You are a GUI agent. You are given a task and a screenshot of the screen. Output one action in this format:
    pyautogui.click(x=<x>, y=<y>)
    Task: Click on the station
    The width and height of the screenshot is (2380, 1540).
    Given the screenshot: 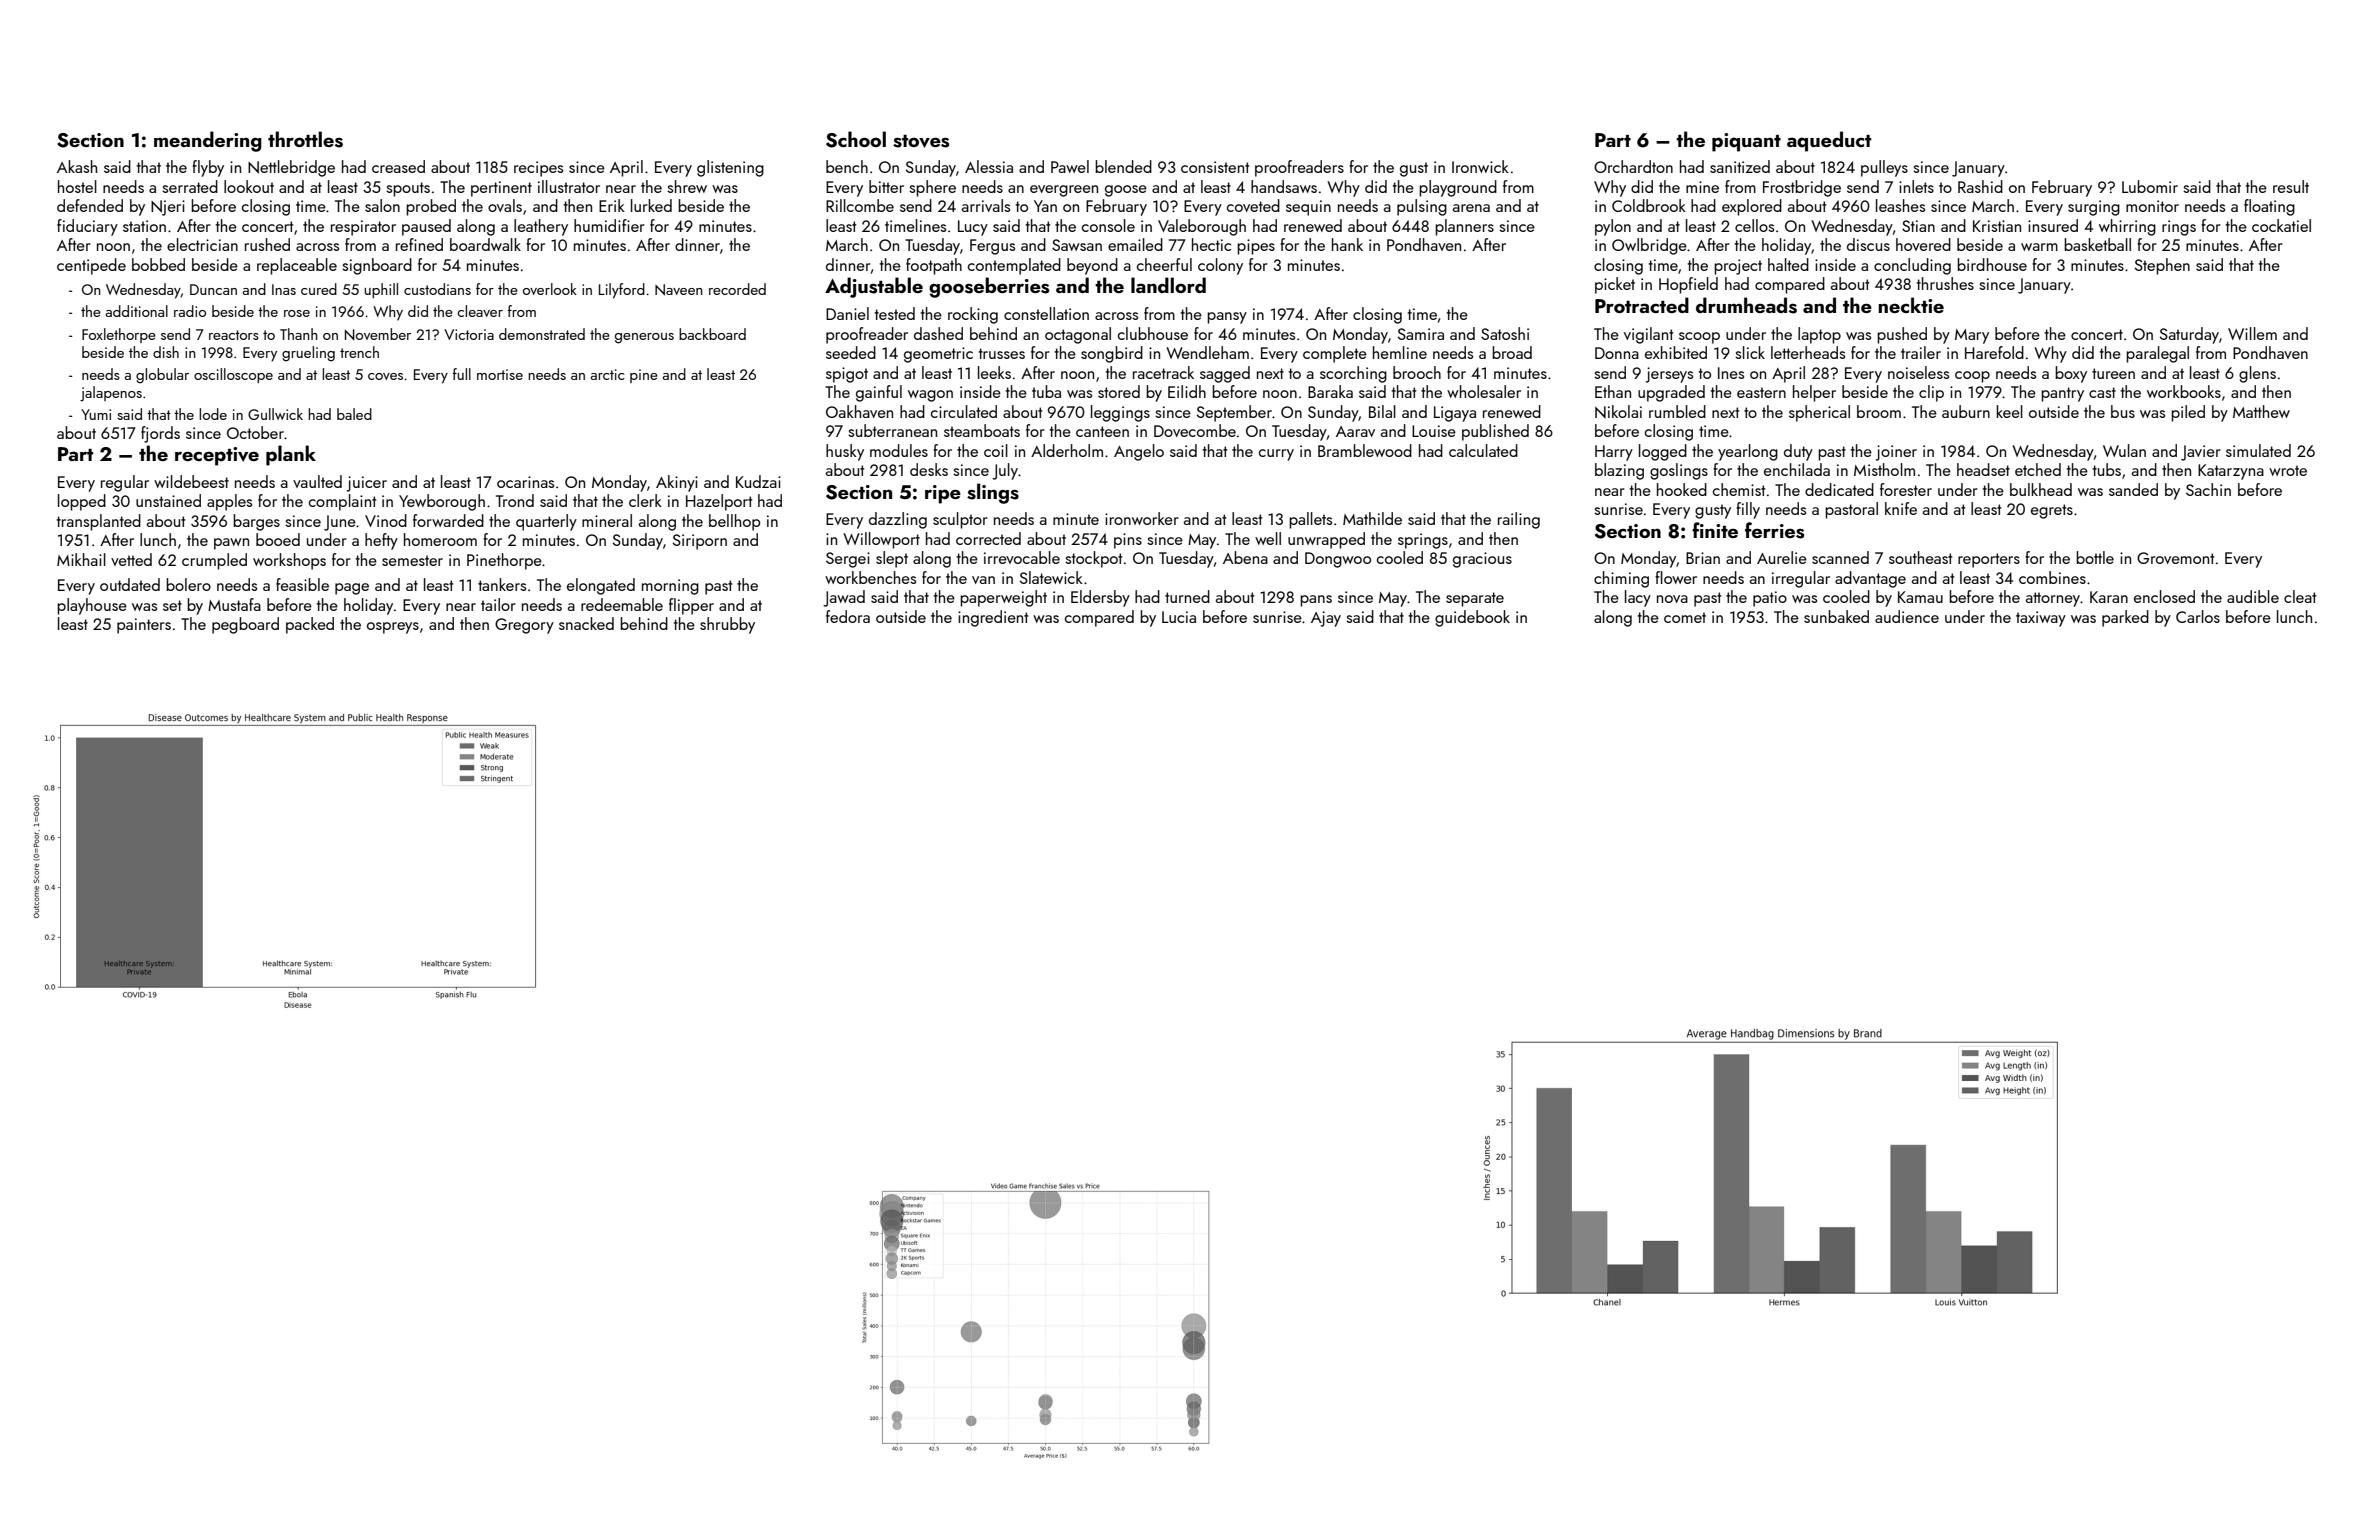 What is the action you would take?
    pyautogui.click(x=144, y=226)
